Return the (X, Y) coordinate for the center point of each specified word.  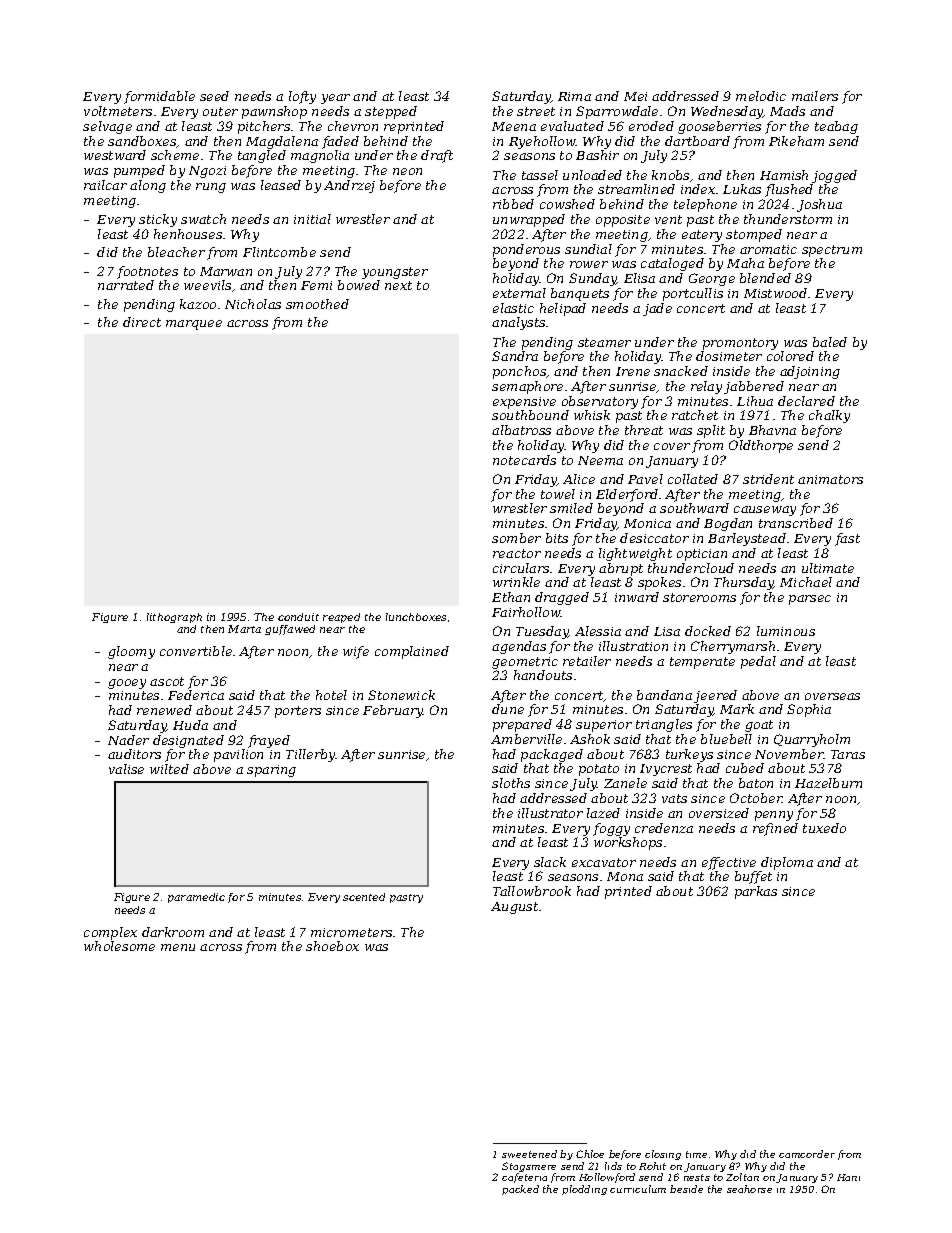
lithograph (174, 618)
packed (520, 1190)
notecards (524, 460)
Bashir (597, 155)
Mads (787, 111)
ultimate (828, 568)
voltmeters (118, 111)
